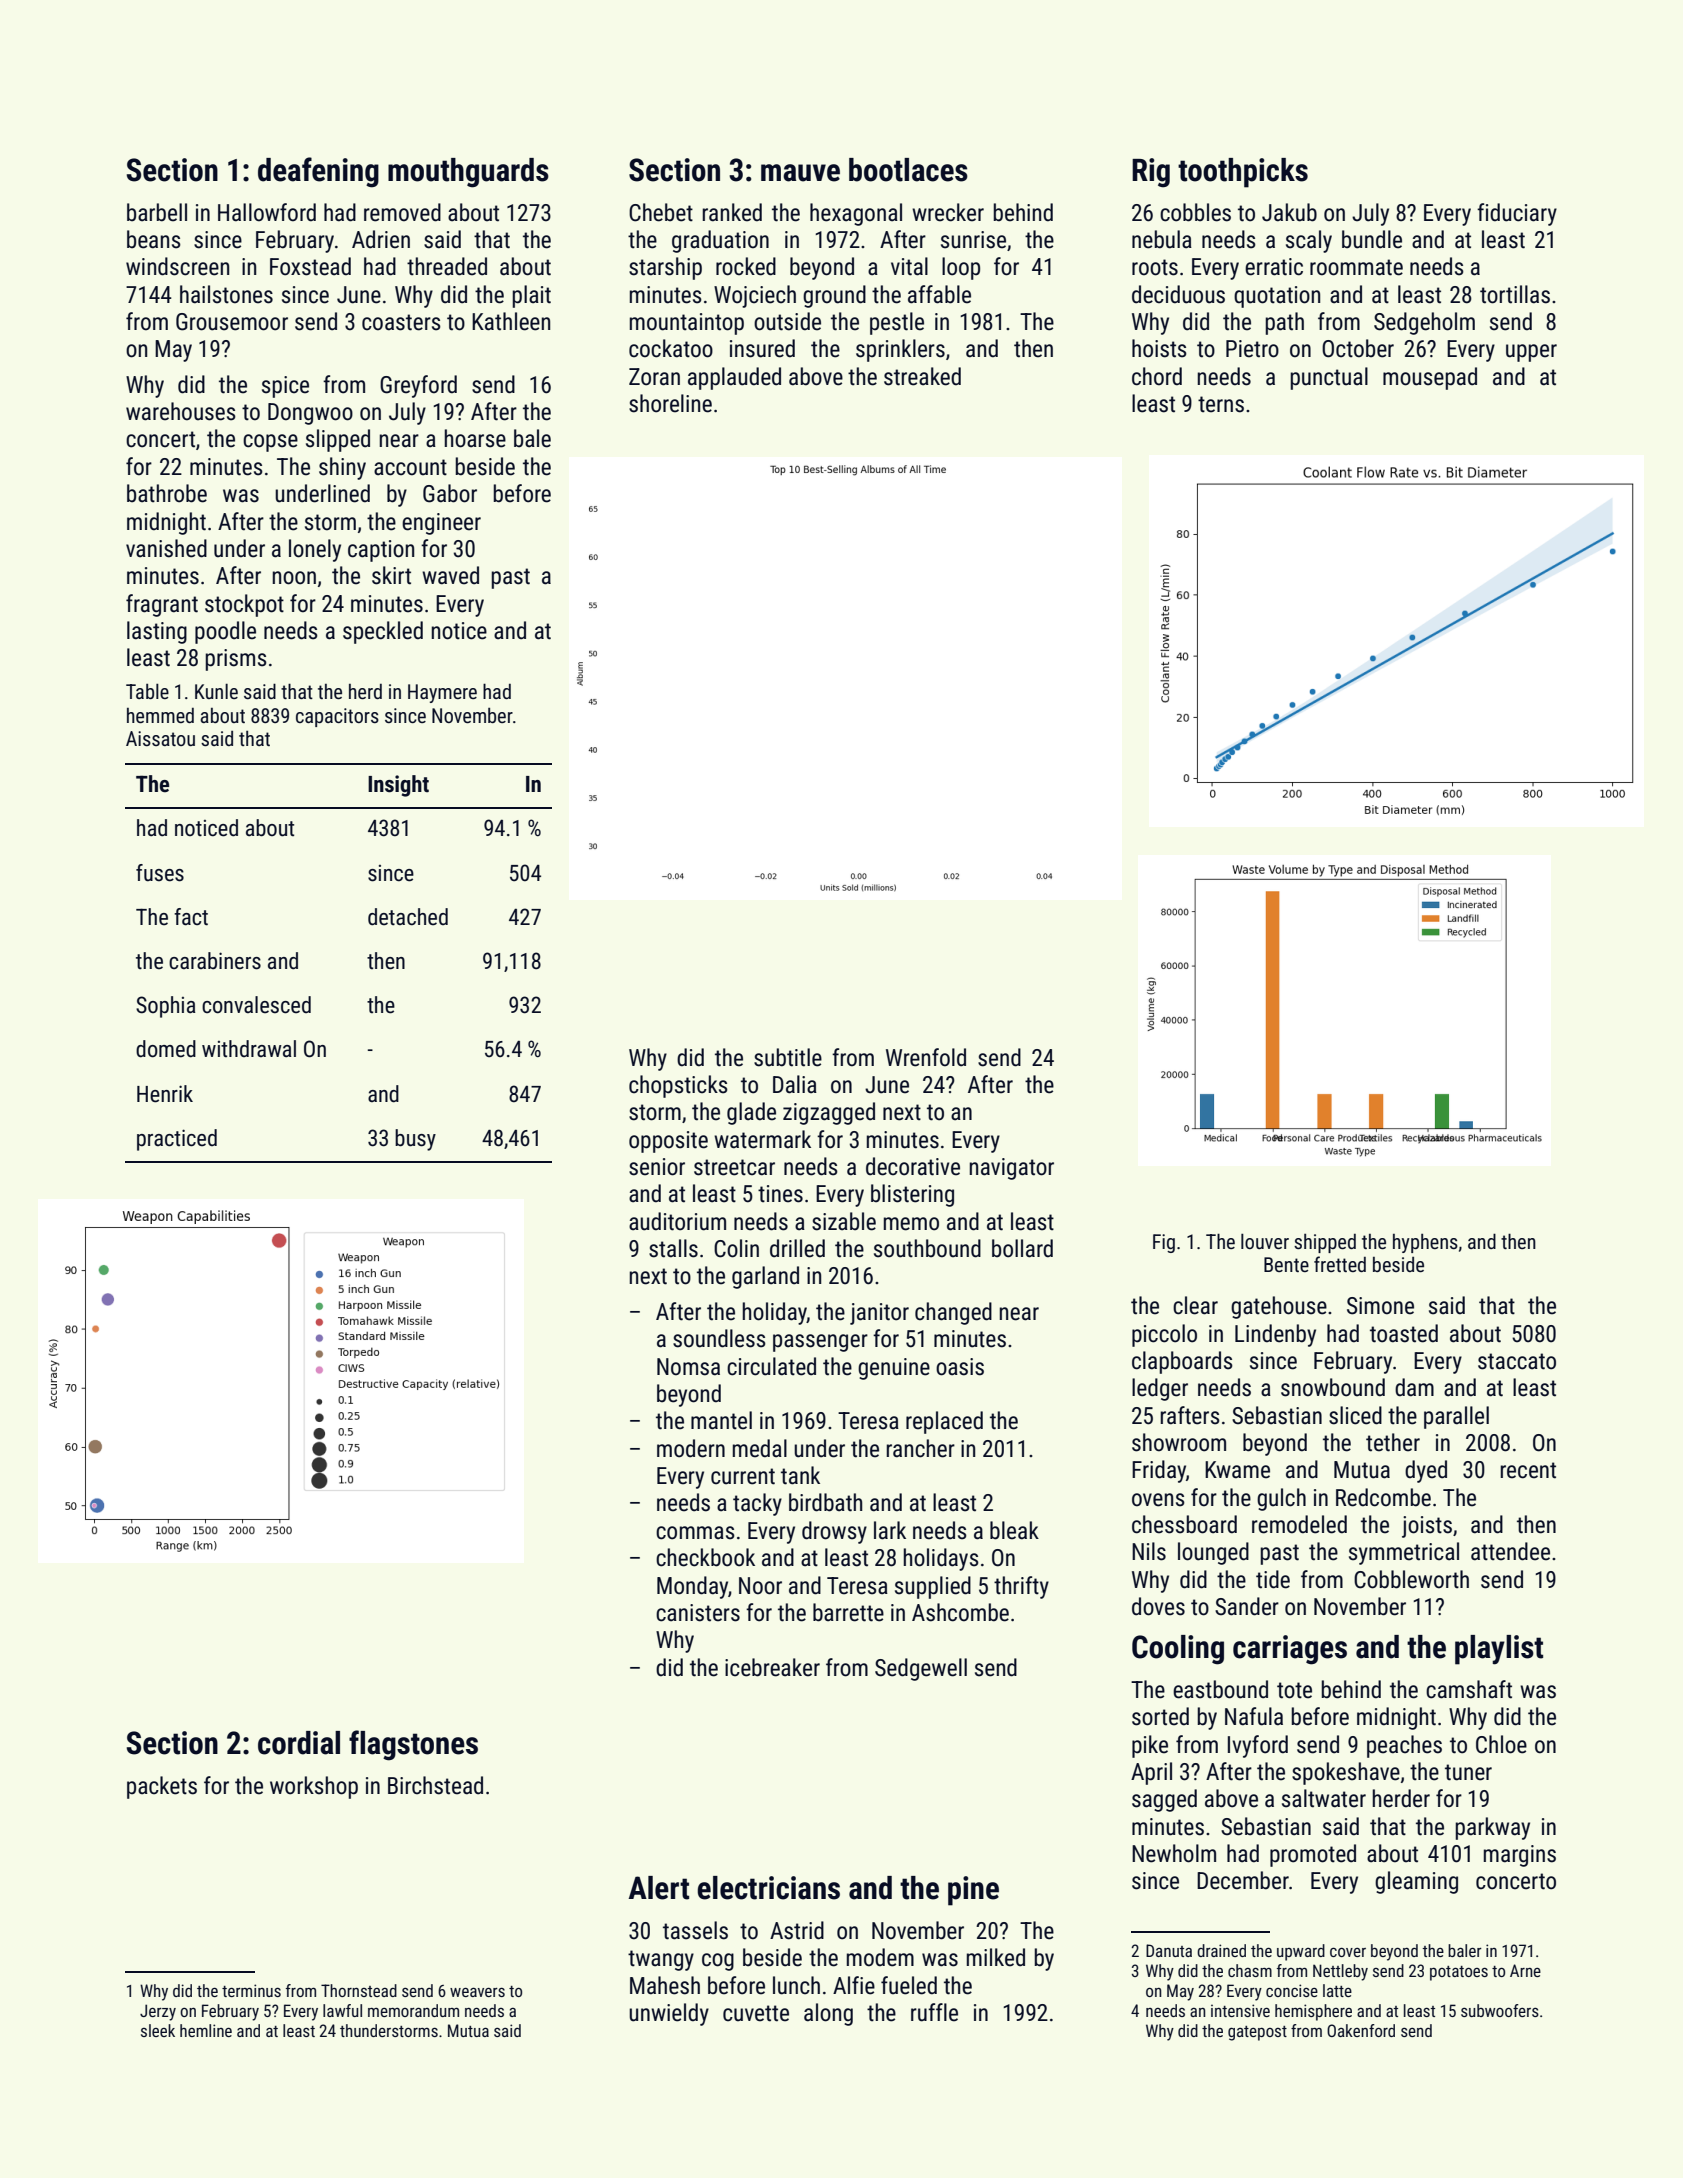 This screenshot has height=2178, width=1683. Describe the element at coordinates (926, 1057) in the screenshot. I see `Wrenfold` at that location.
